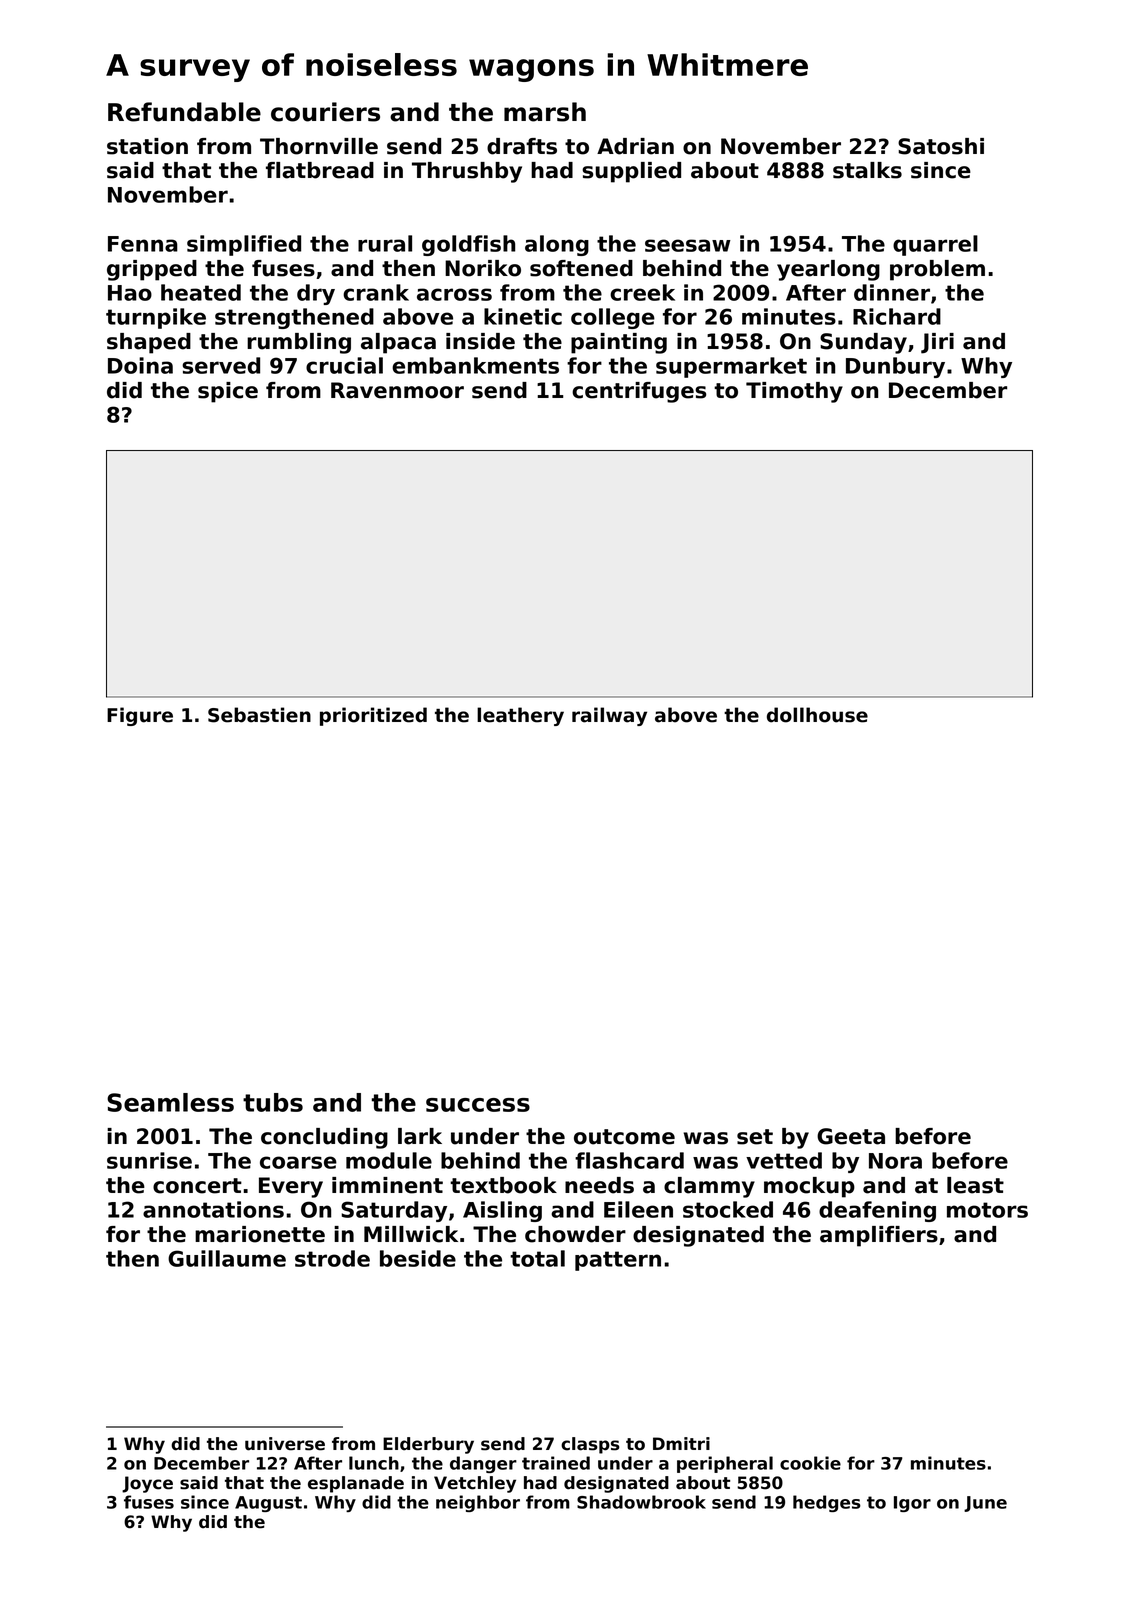  Describe the element at coordinates (184, 112) in the screenshot. I see `Refundable` at that location.
